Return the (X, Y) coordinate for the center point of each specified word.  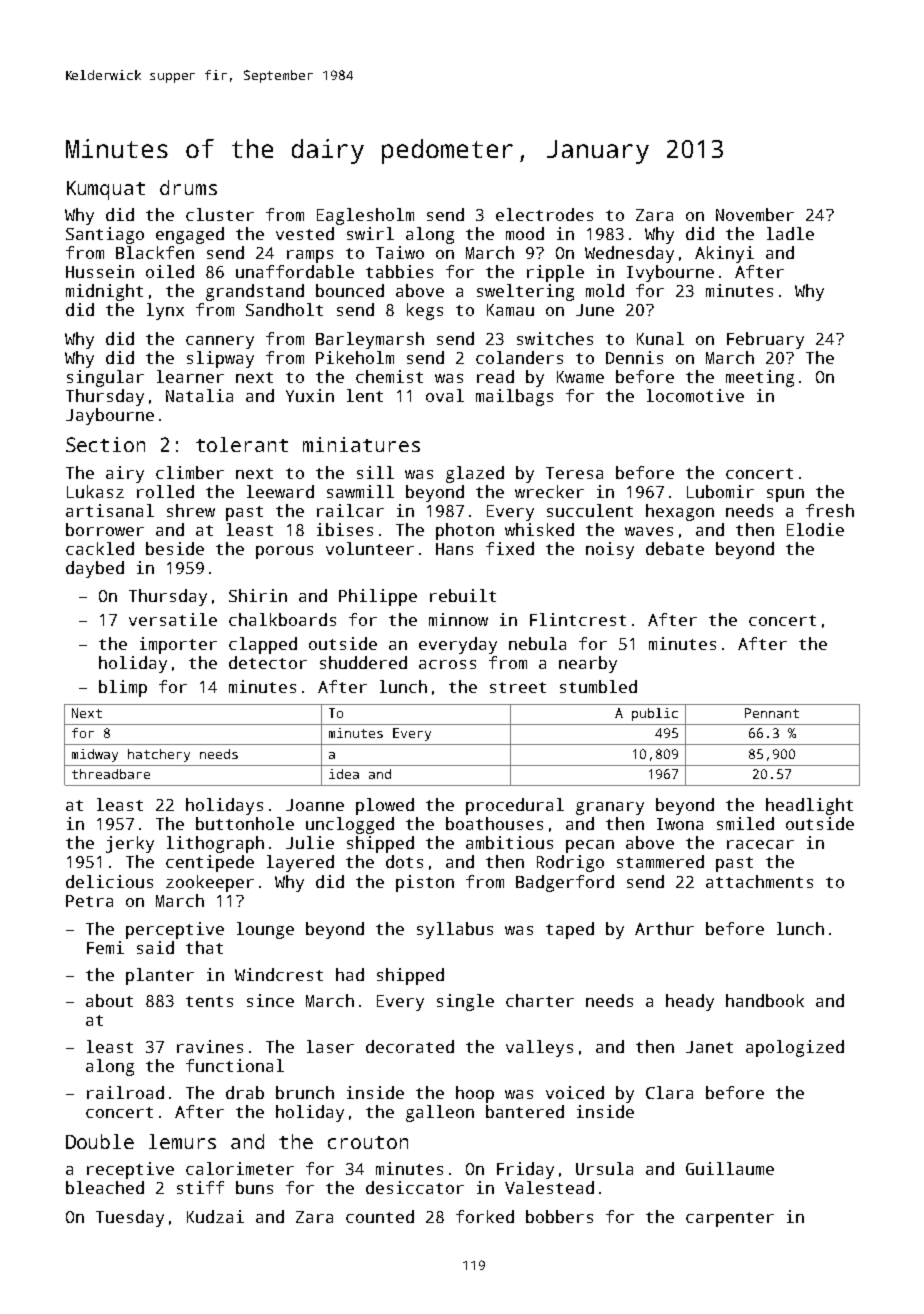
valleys (539, 1048)
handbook (765, 1000)
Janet (709, 1047)
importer (178, 645)
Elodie (815, 529)
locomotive (695, 395)
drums (188, 187)
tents (209, 1001)
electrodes (544, 214)
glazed (475, 474)
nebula (537, 643)
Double (100, 1141)
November (755, 214)
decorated (410, 1046)
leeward (280, 491)
